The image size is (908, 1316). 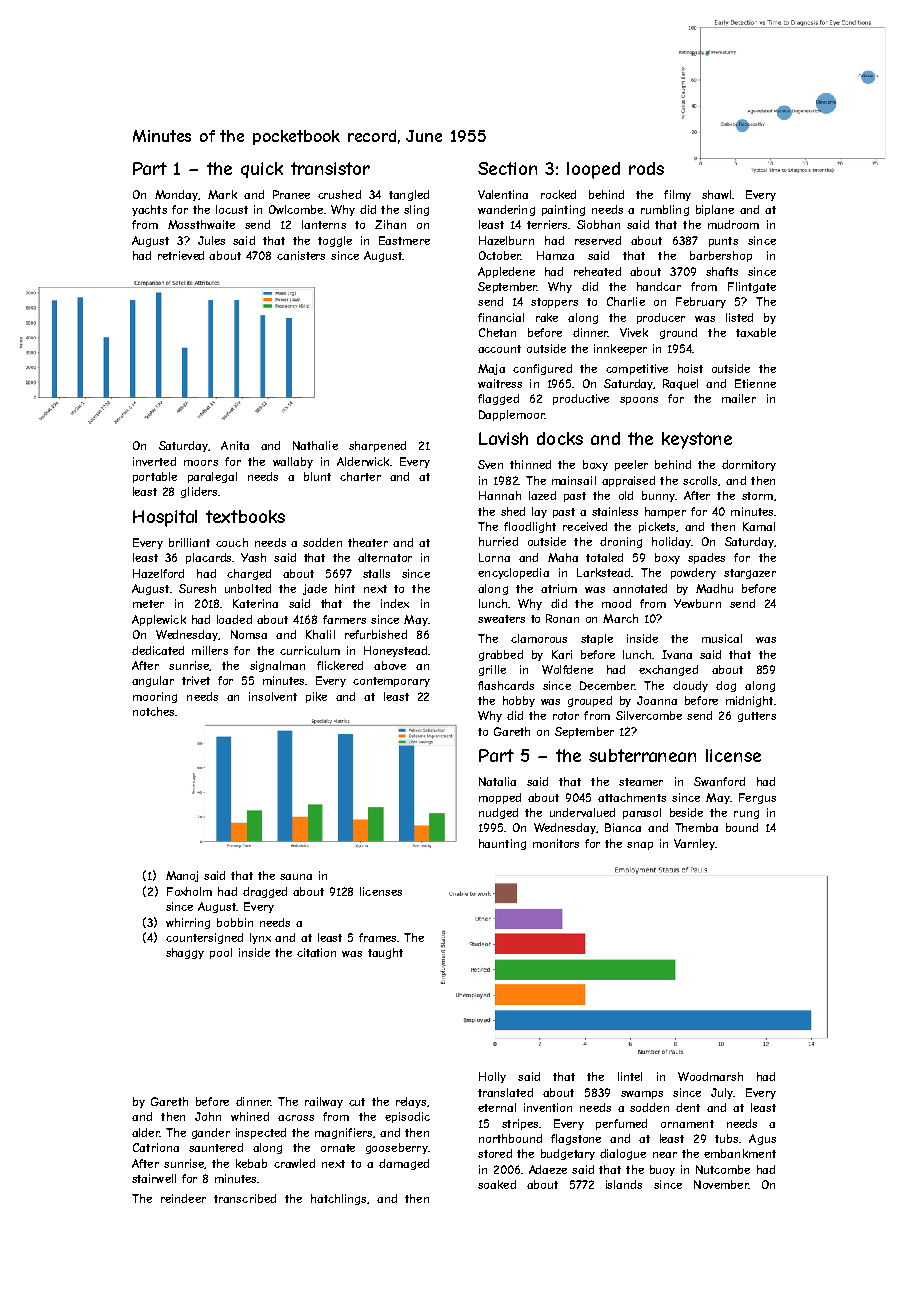 I want to click on Woodmarsh, so click(x=710, y=1076).
